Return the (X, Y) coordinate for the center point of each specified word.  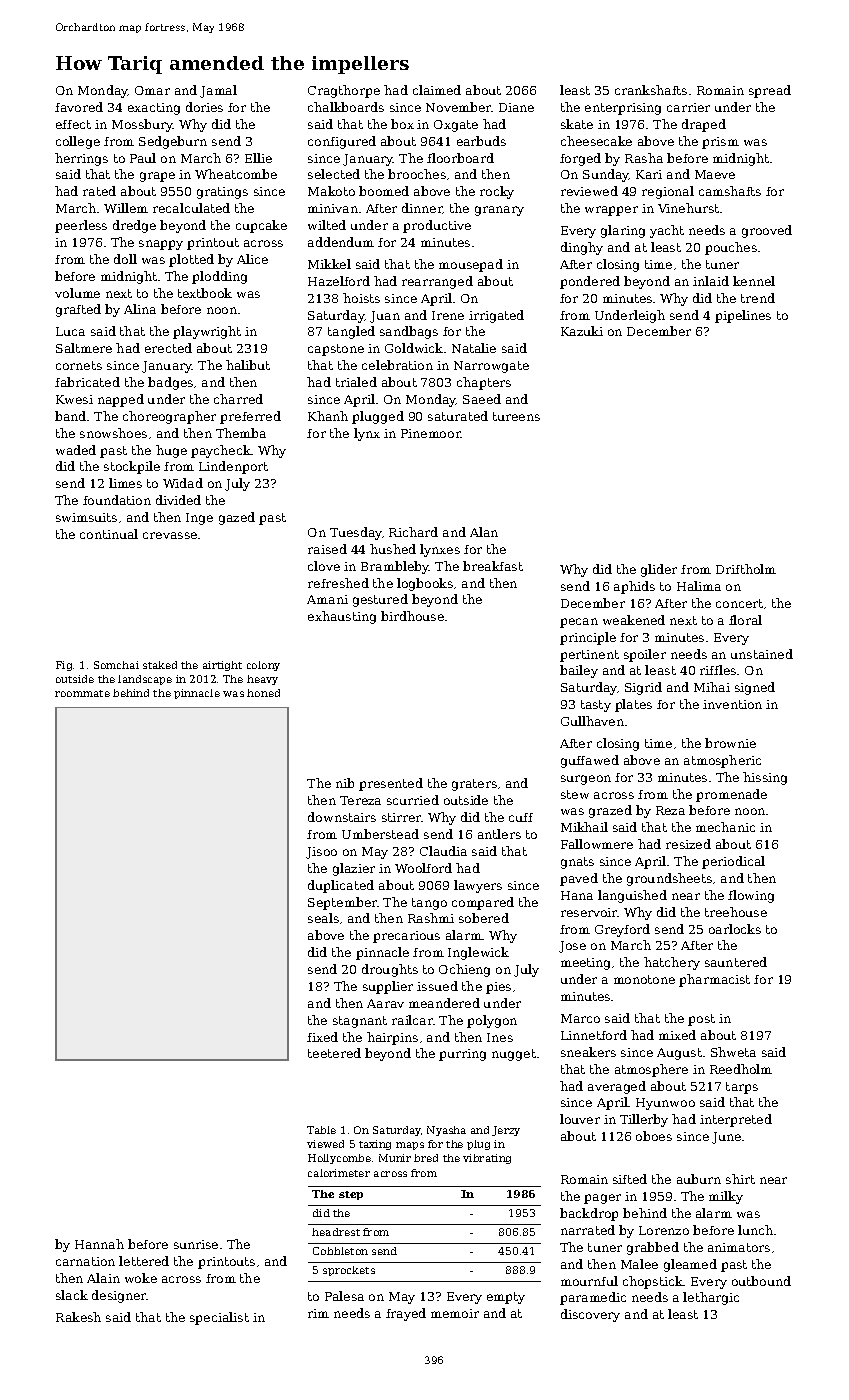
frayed (406, 1314)
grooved (767, 231)
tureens (516, 416)
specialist (219, 1318)
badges (170, 383)
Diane (516, 107)
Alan (484, 532)
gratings (222, 193)
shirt (740, 1179)
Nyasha (446, 1131)
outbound (761, 1281)
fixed (322, 1037)
